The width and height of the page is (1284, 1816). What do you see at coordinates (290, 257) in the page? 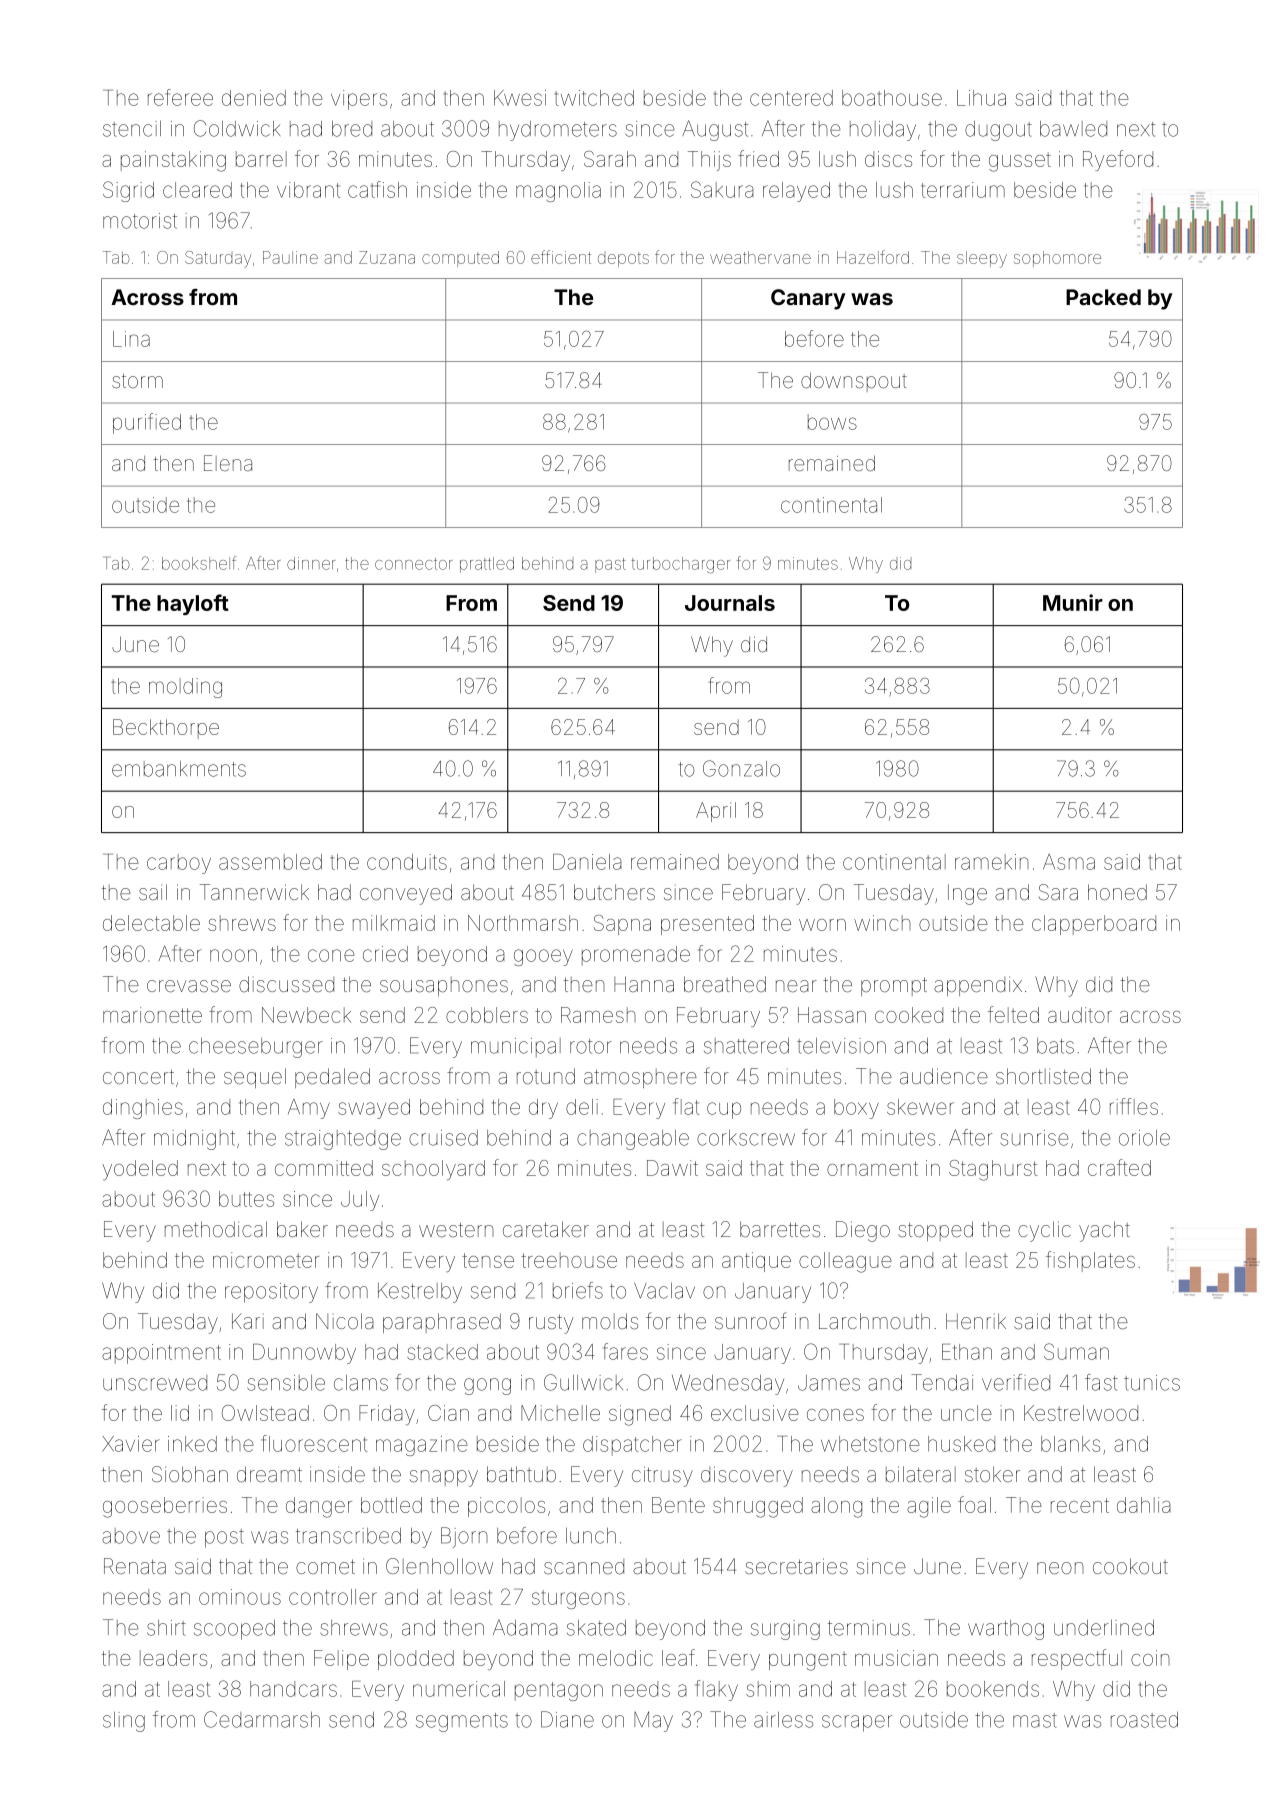
I see `Pauline` at bounding box center [290, 257].
